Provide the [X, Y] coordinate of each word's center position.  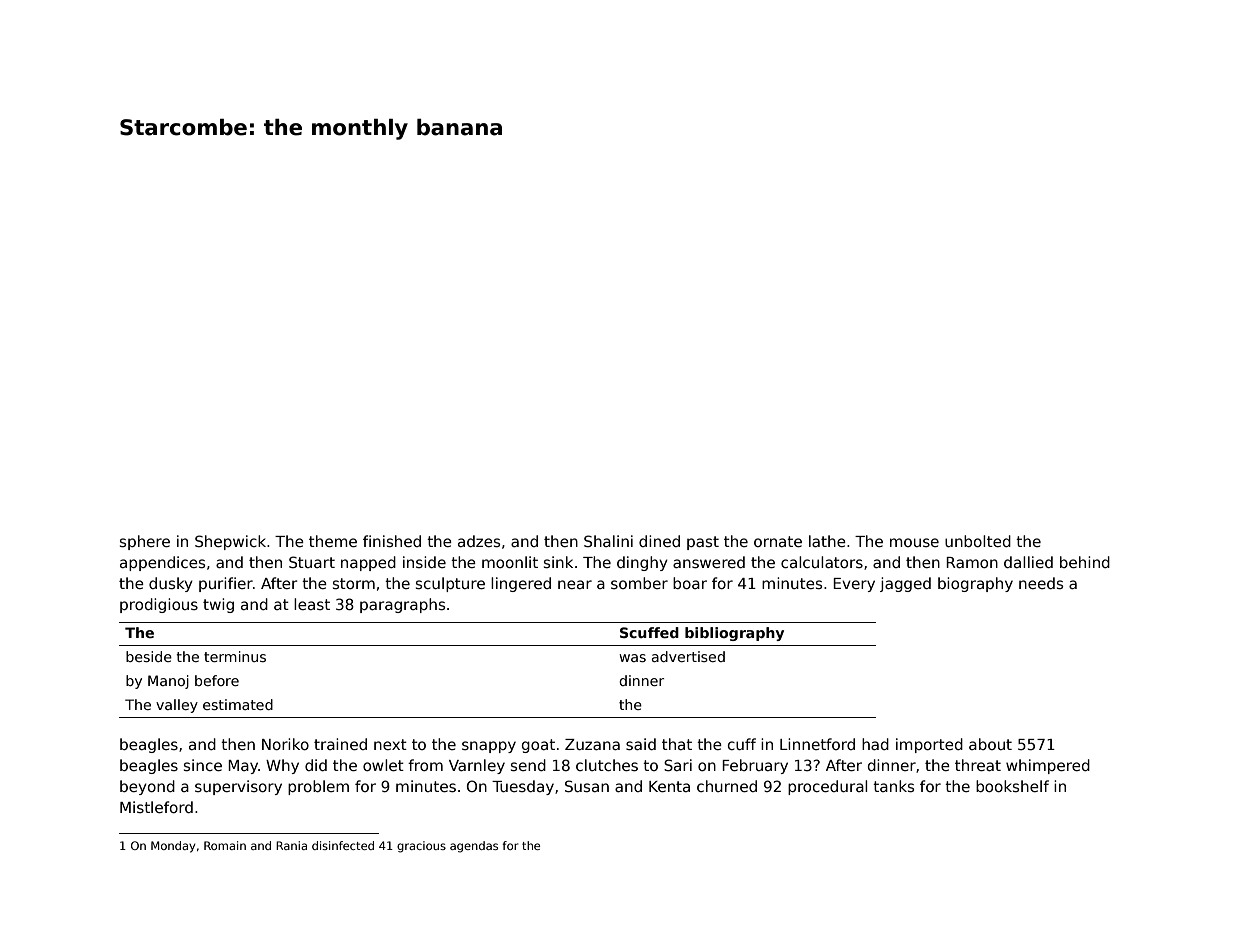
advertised [688, 656]
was [632, 658]
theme [333, 541]
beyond [147, 787]
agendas [474, 847]
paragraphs [402, 605]
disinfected [343, 845]
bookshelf [1012, 786]
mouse [914, 542]
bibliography [734, 634]
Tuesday [523, 787]
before [217, 680]
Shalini [608, 541]
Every [854, 585]
